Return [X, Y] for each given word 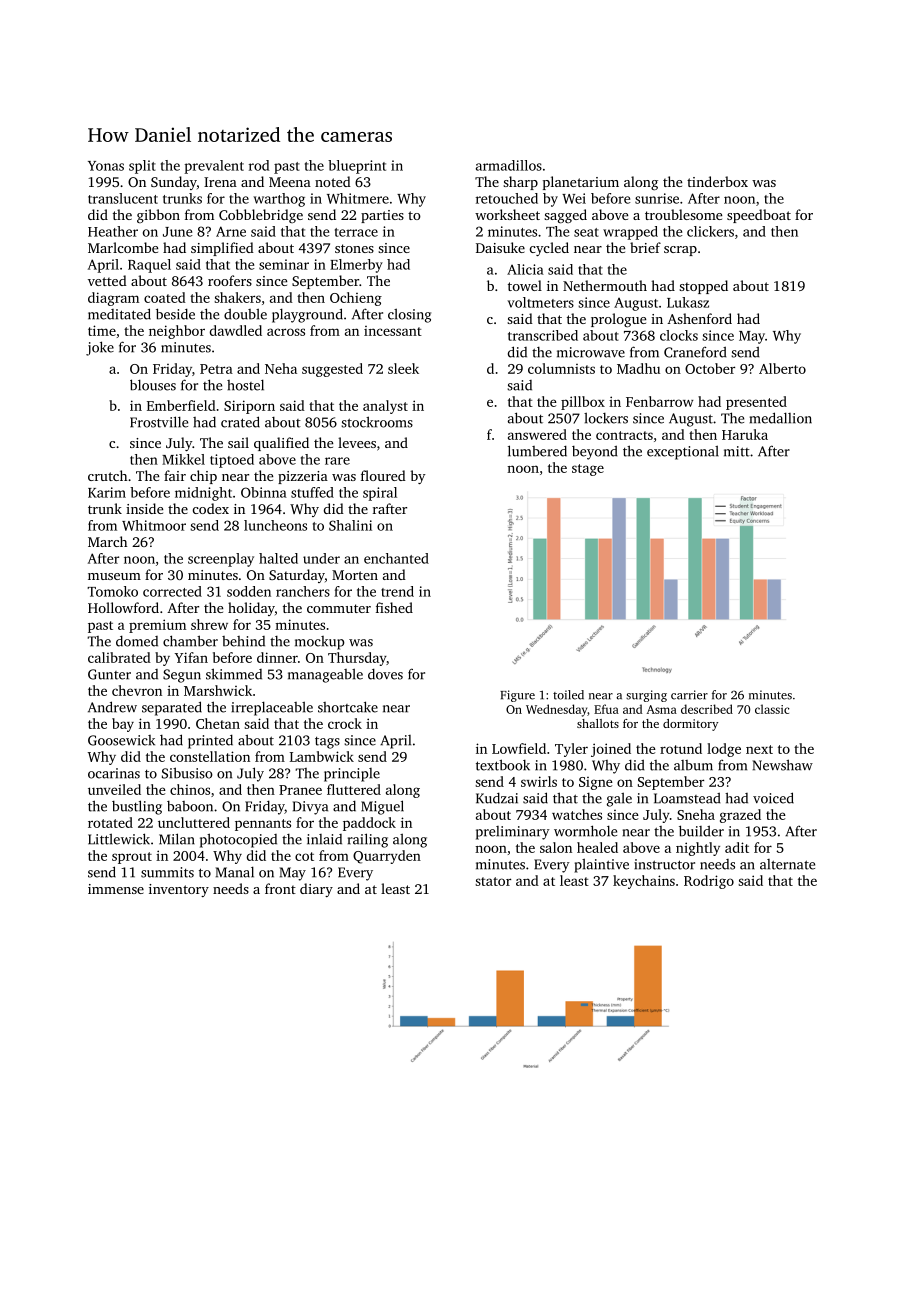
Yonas [106, 166]
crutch [107, 475]
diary [316, 890]
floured [383, 475]
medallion [781, 418]
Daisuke [500, 247]
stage [588, 470]
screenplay [221, 560]
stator [493, 881]
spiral [380, 494]
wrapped [630, 233]
